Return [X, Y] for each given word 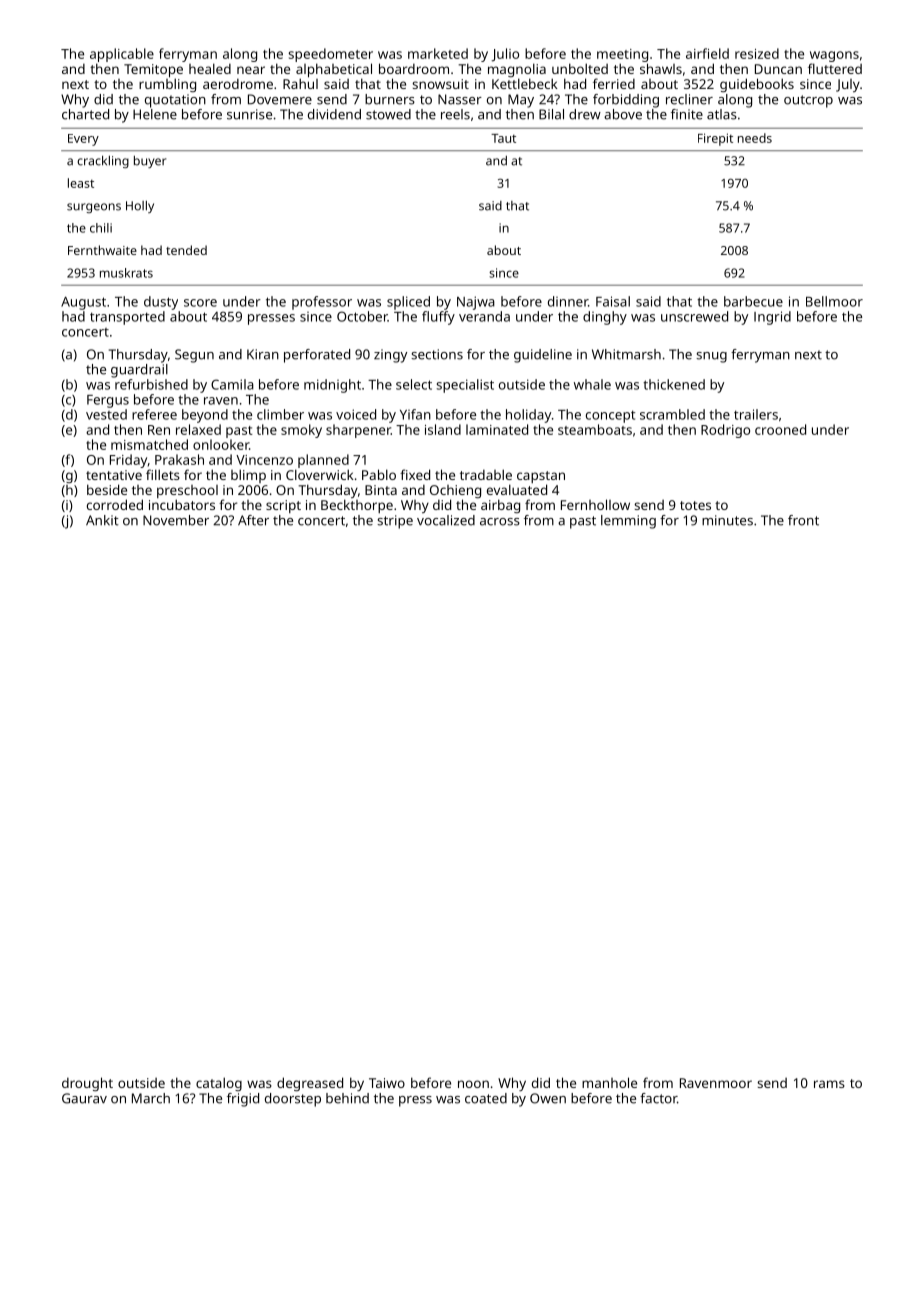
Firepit [715, 139]
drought [87, 1084]
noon [473, 1084]
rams [829, 1084]
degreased [310, 1084]
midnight [332, 386]
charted [85, 114]
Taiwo [387, 1083]
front [803, 520]
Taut [503, 138]
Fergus [108, 401]
